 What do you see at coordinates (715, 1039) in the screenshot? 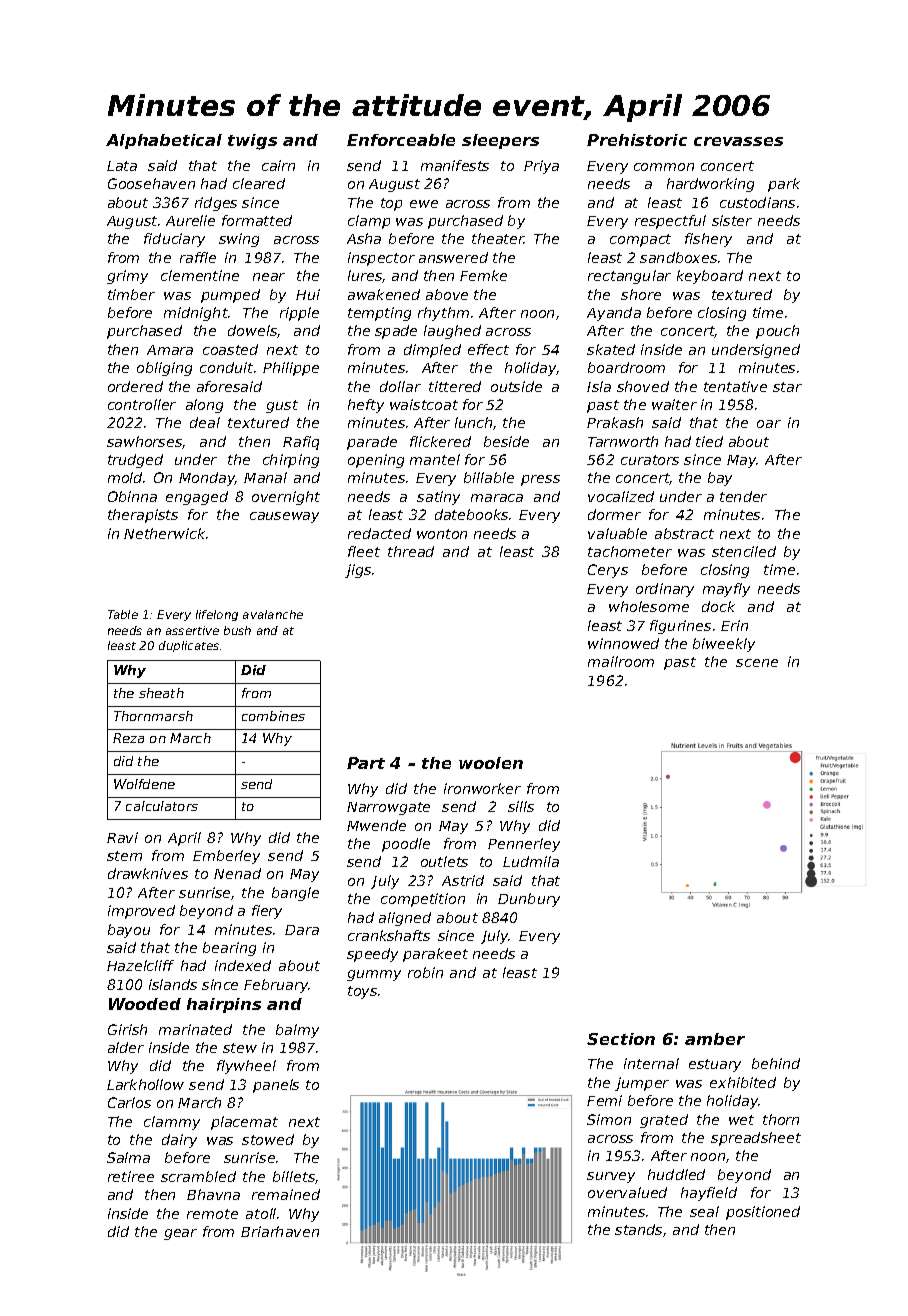
I see `amber` at bounding box center [715, 1039].
